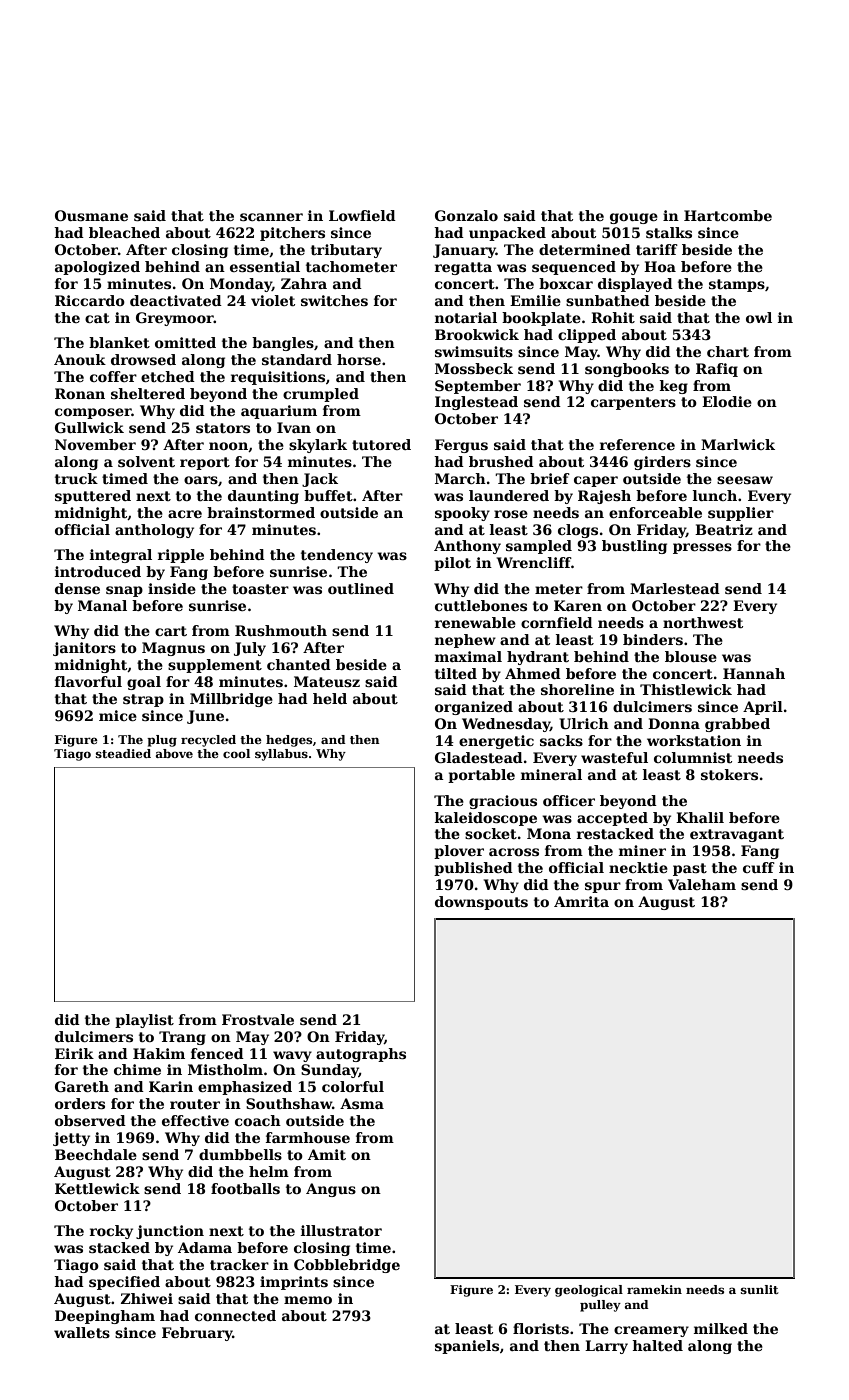 This document has width=849, height=1400. I want to click on plover, so click(459, 852).
